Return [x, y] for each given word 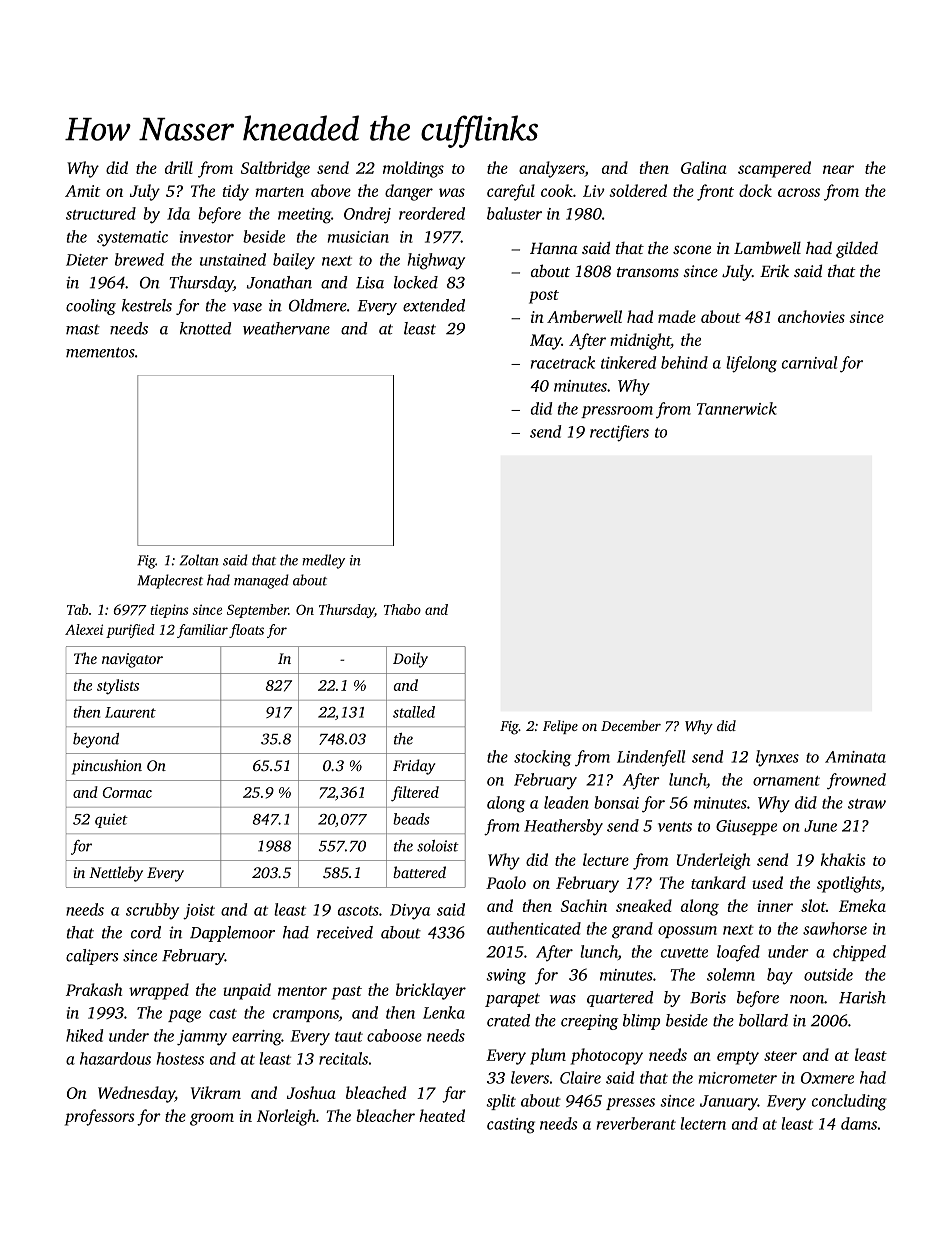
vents [675, 827]
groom [212, 1119]
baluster [514, 213]
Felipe [560, 727]
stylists [118, 687]
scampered [774, 169]
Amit [83, 191]
